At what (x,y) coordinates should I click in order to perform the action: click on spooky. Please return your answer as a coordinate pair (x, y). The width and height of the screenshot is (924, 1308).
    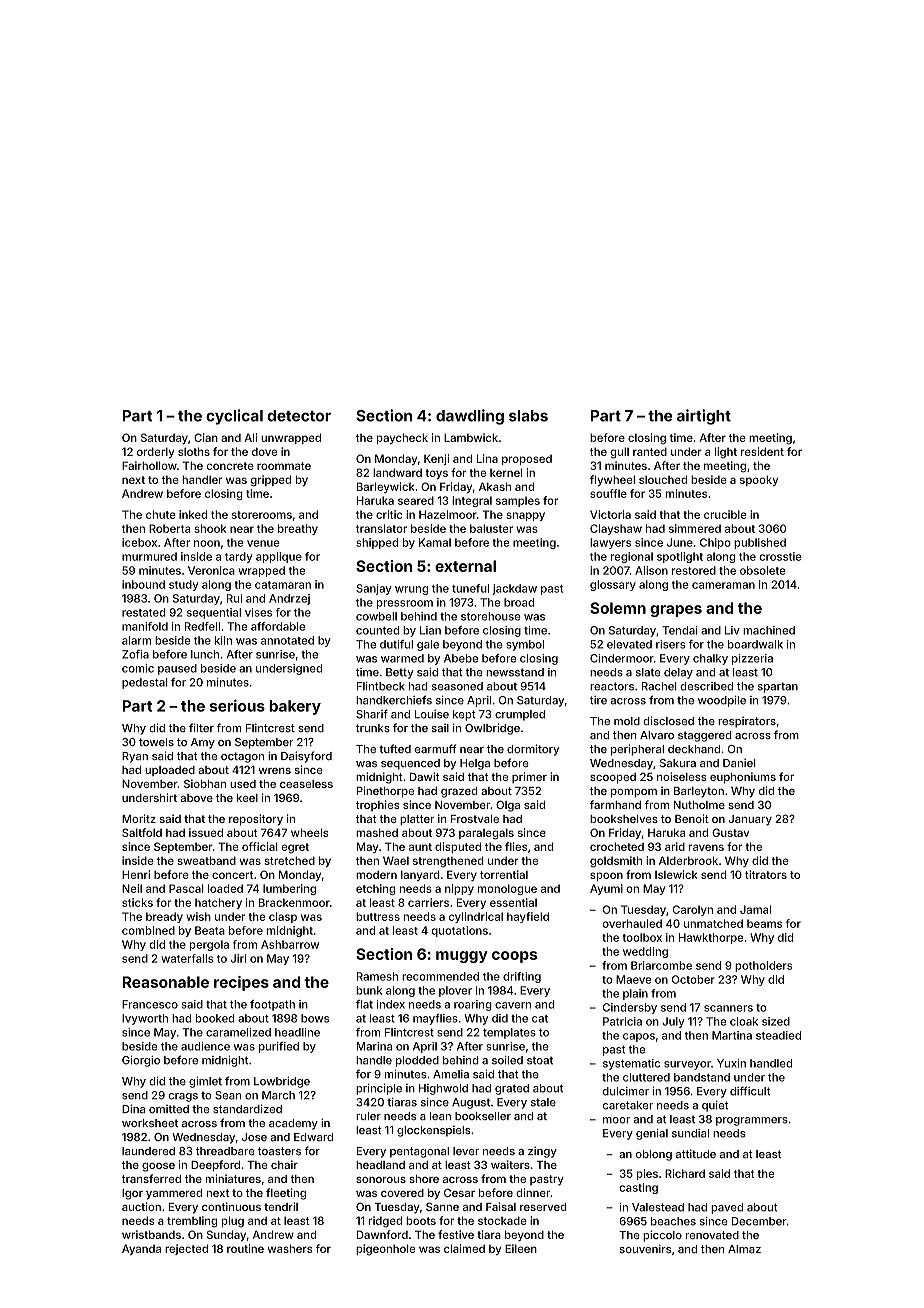
    Looking at the image, I should click on (759, 480).
